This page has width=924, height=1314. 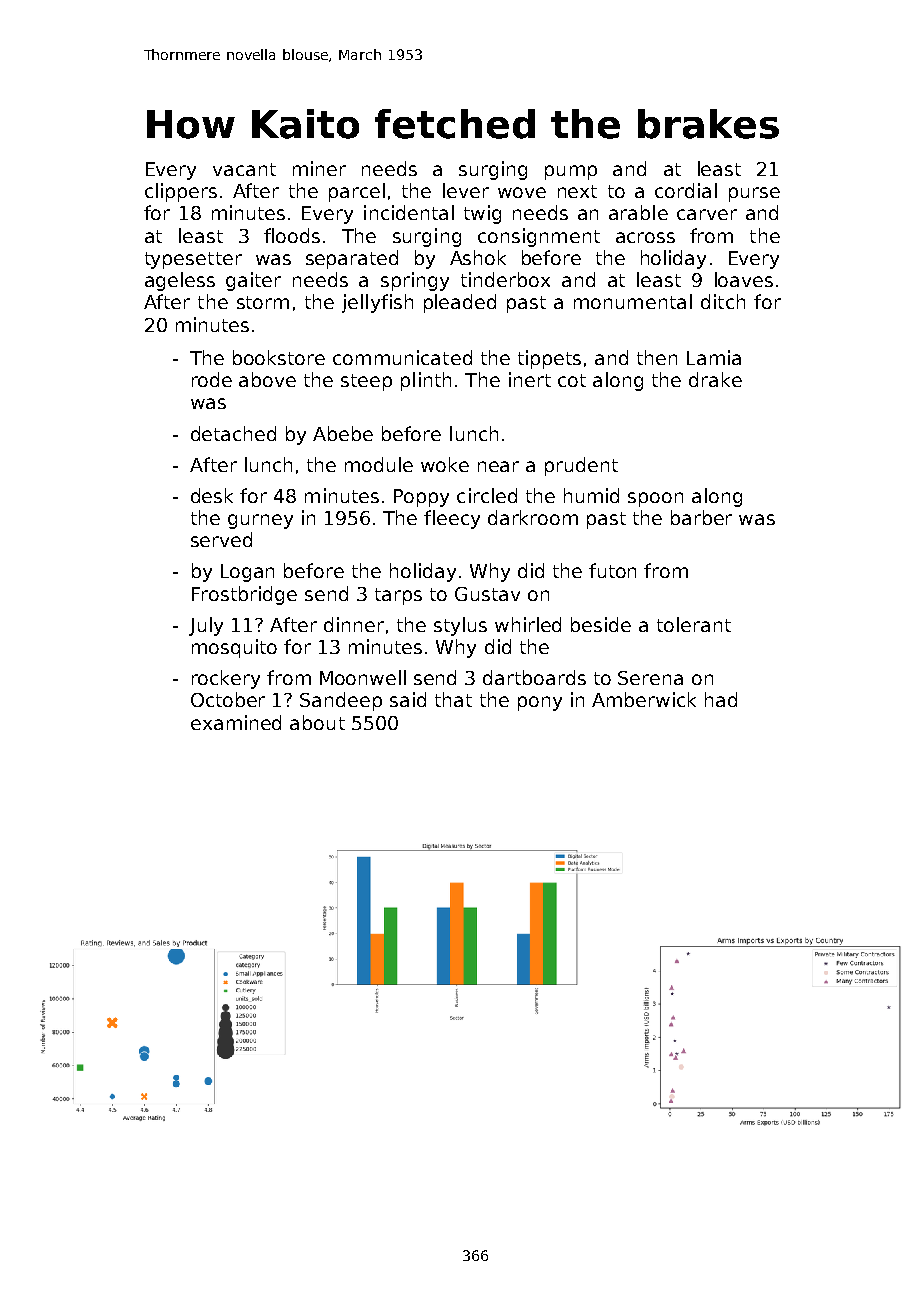 I want to click on carver, so click(x=707, y=214).
